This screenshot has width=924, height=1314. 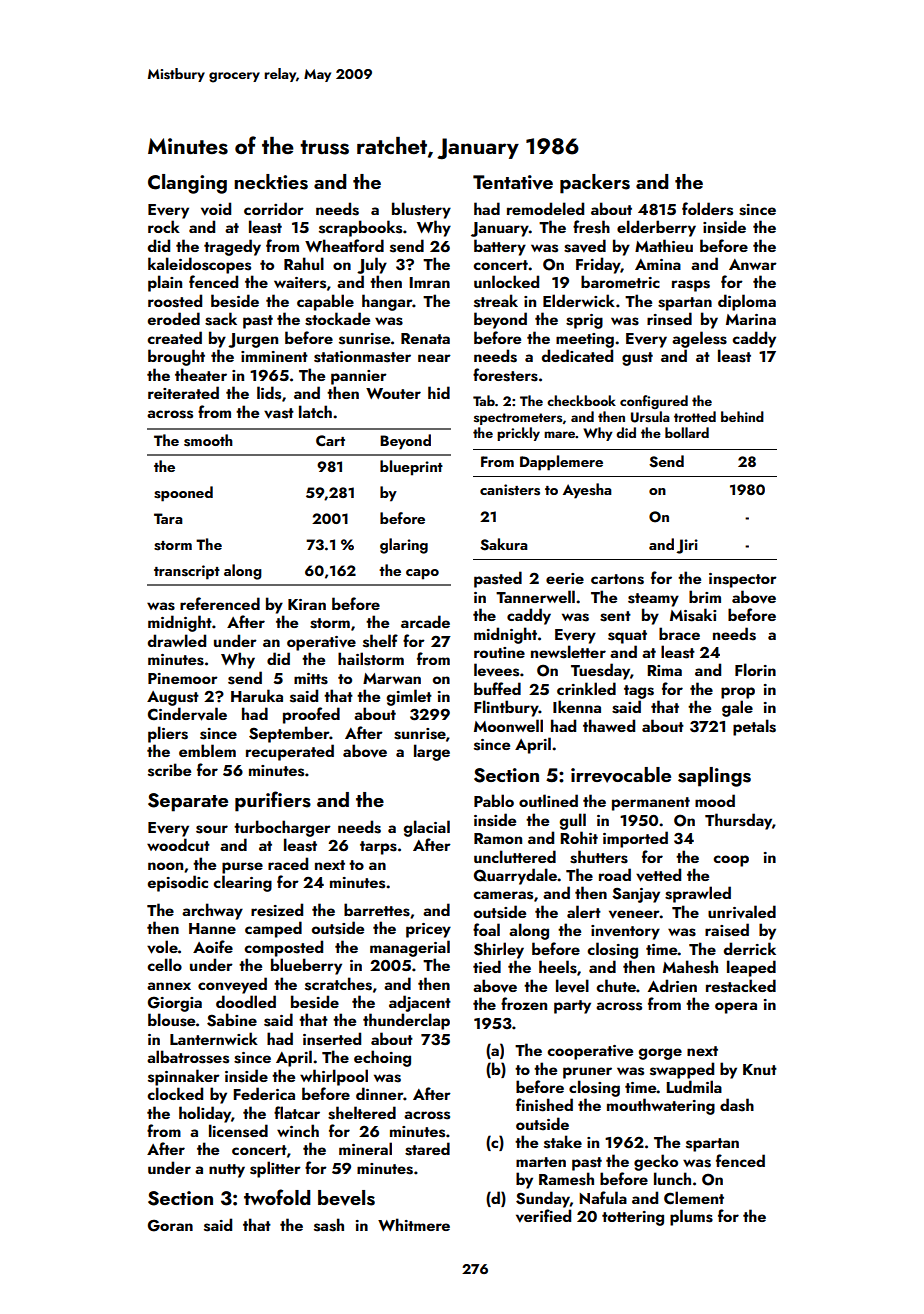 What do you see at coordinates (609, 725) in the screenshot?
I see `thawed` at bounding box center [609, 725].
